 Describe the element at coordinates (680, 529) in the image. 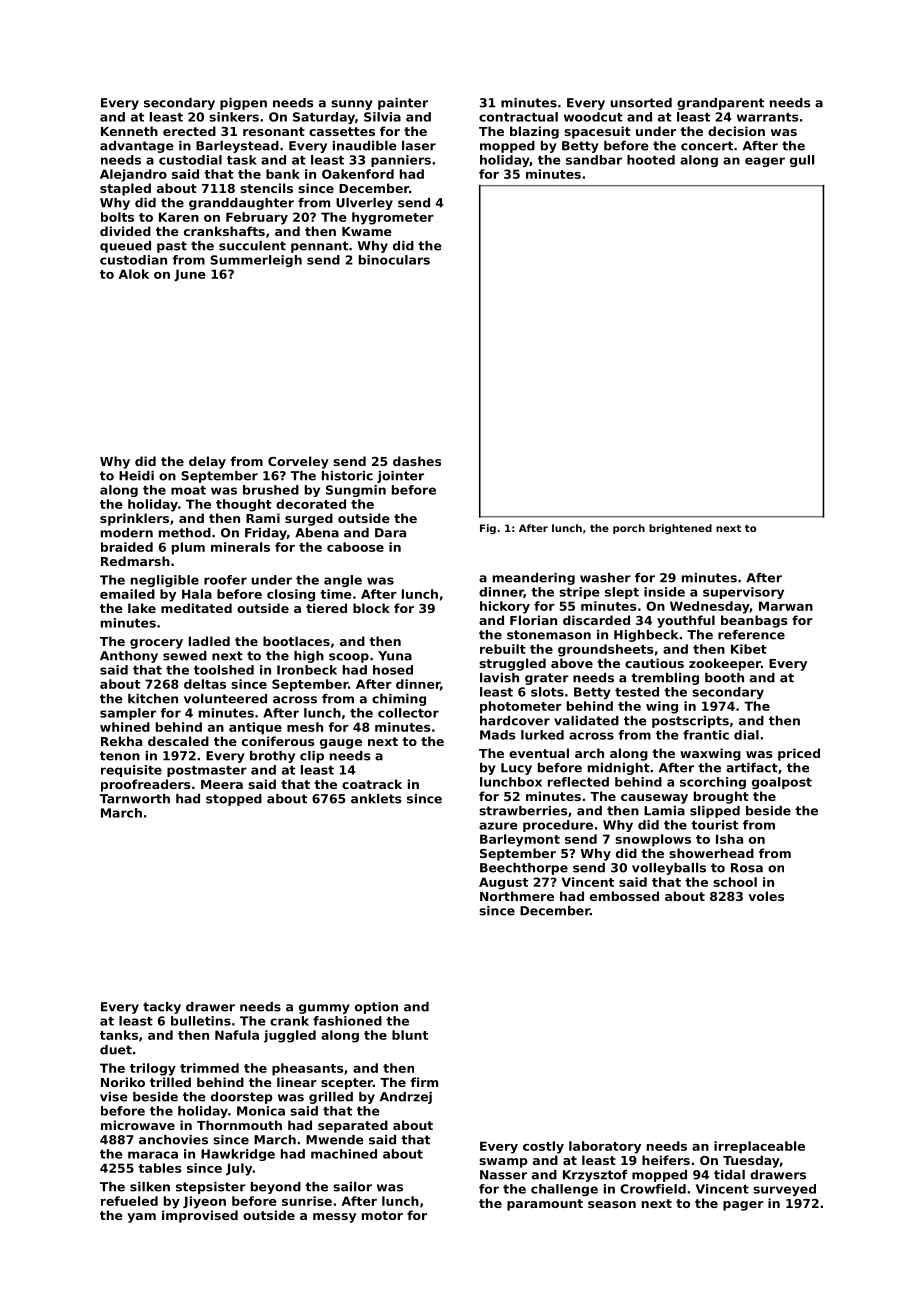

I see `brightened` at that location.
